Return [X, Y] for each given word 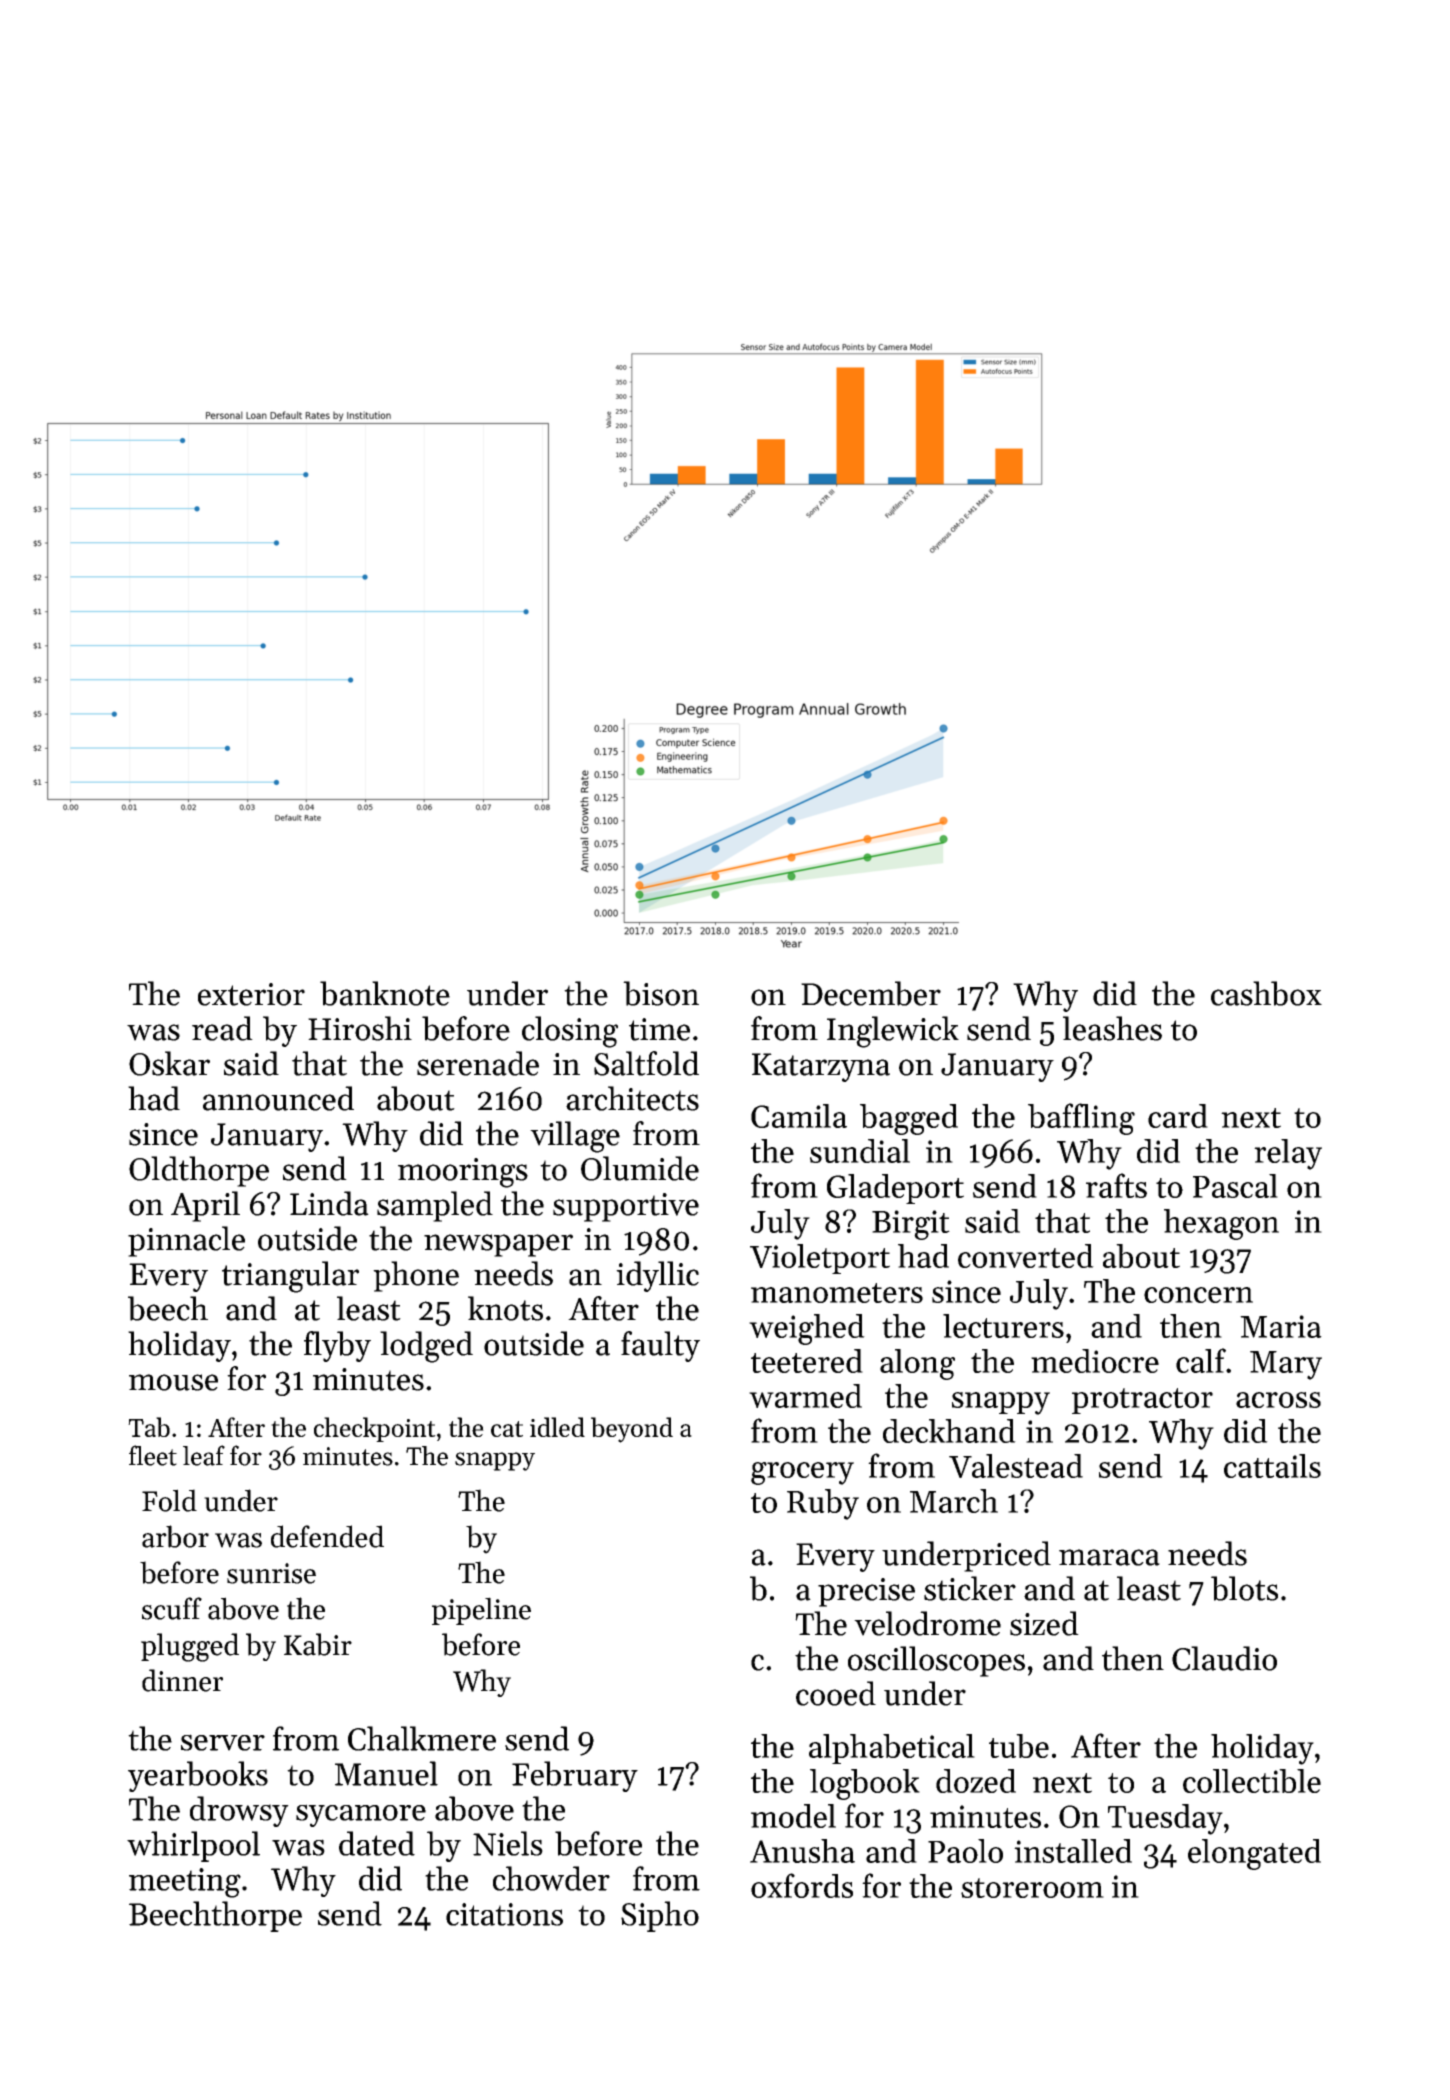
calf [1201, 1360]
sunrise [271, 1573]
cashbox [1266, 993]
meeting [185, 1883]
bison [661, 993]
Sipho [660, 1916]
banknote [385, 993]
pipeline [481, 1611]
